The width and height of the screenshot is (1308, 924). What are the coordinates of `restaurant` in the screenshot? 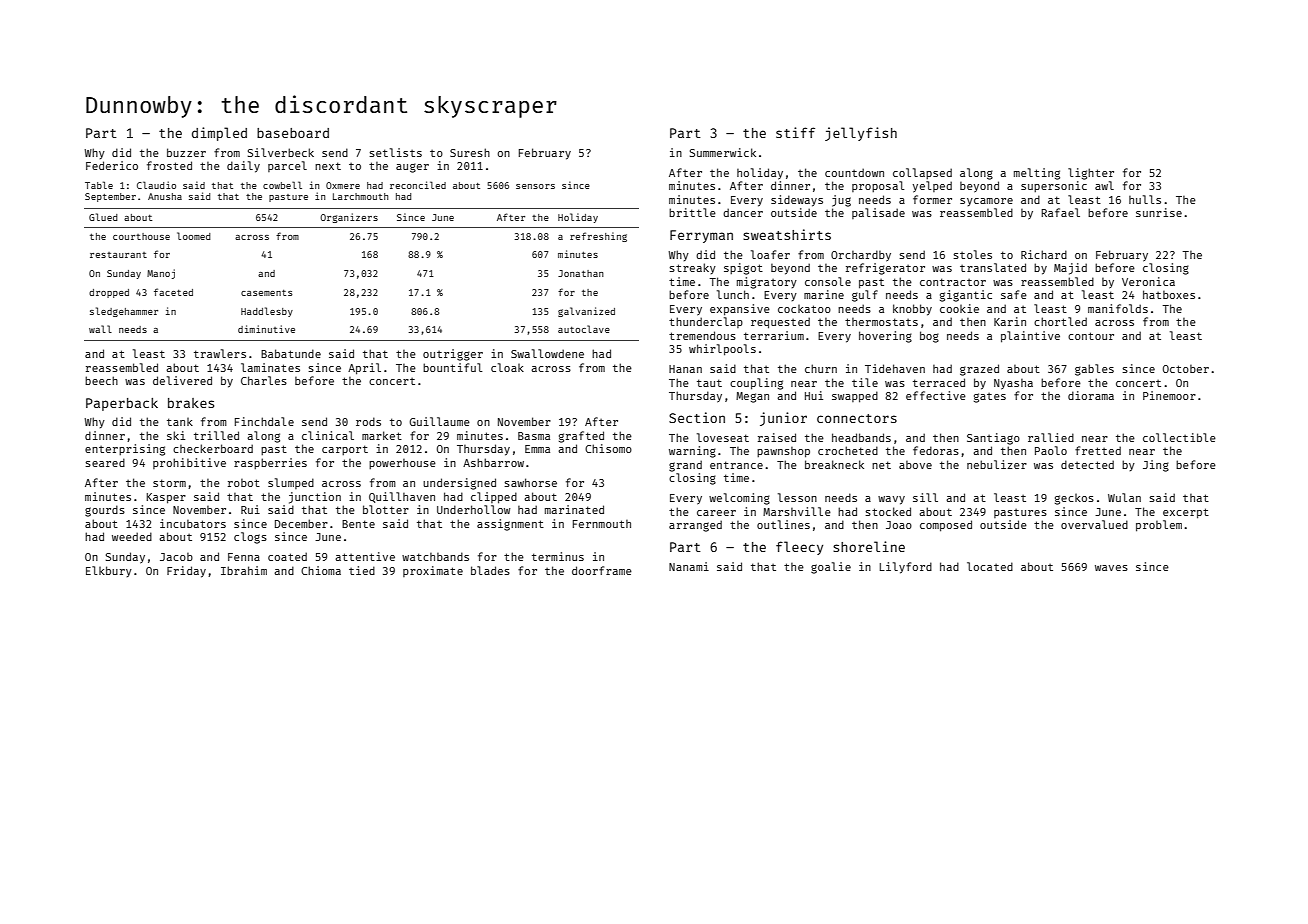 It's located at (118, 255).
